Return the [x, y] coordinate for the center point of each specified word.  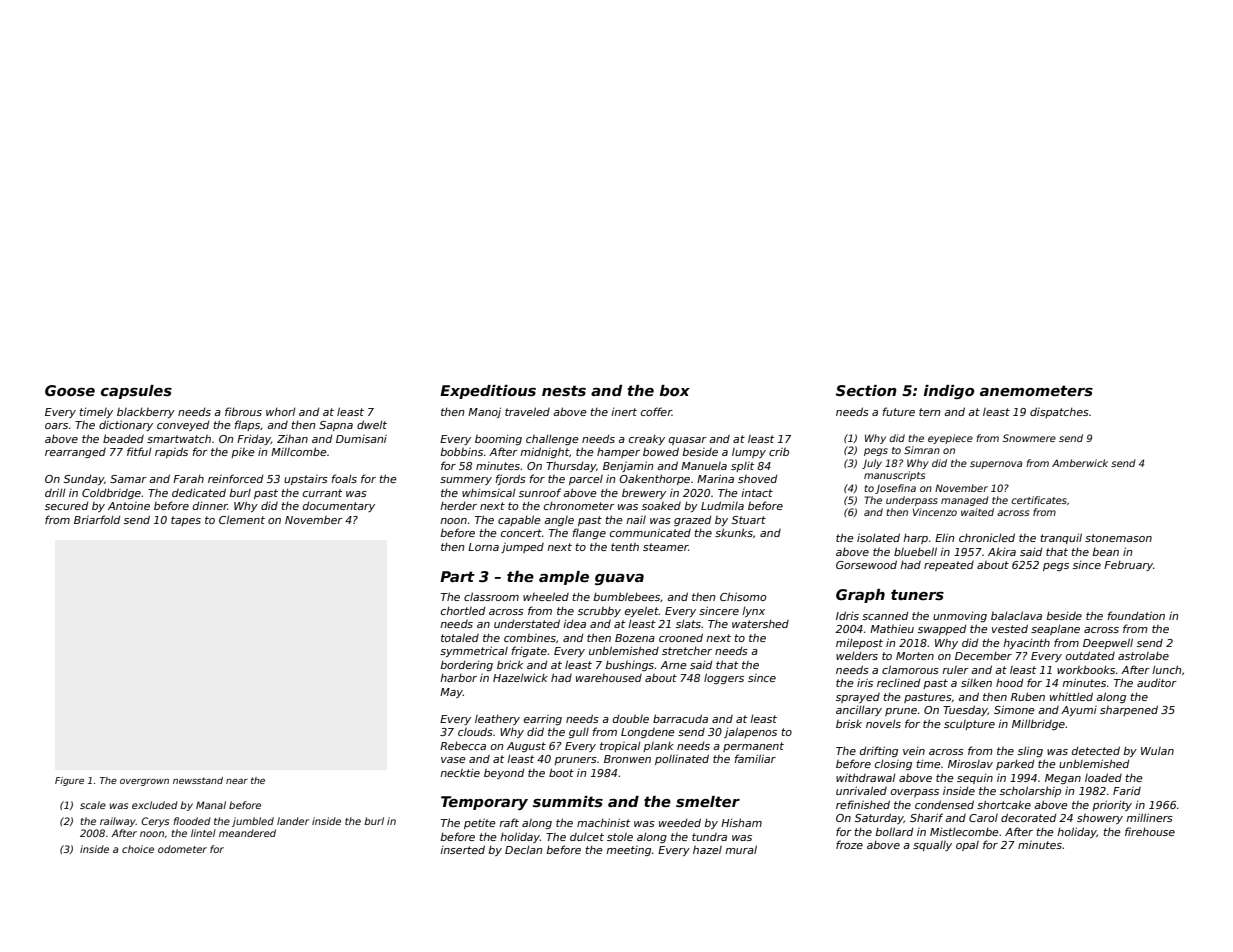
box [675, 390]
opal [967, 846]
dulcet [587, 836]
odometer [182, 849]
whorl [280, 411]
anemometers [1036, 390]
